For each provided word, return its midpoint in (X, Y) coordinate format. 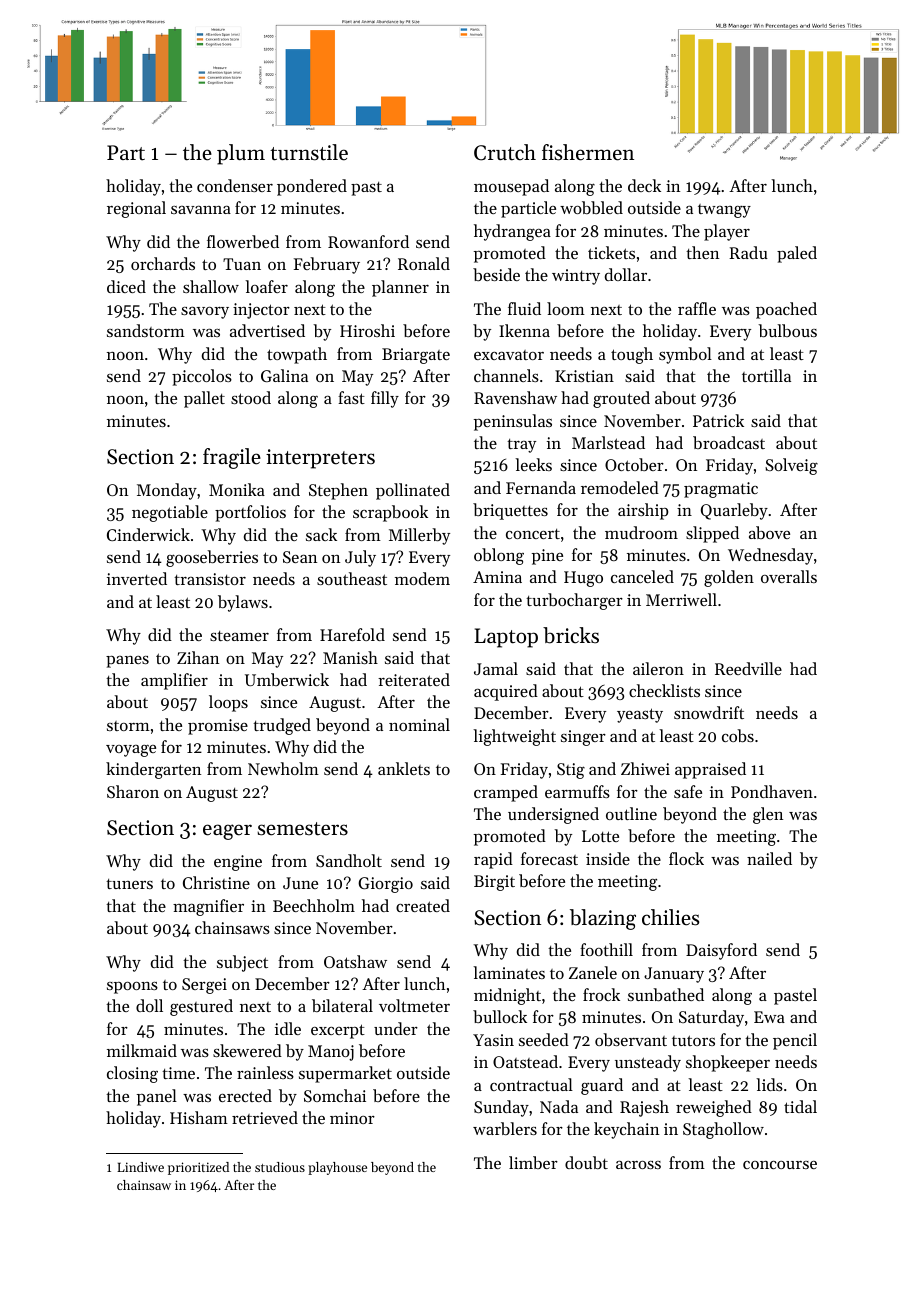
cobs (738, 735)
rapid (493, 860)
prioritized (198, 1168)
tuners (129, 884)
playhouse (337, 1168)
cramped (506, 793)
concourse (780, 1165)
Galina (284, 375)
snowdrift (709, 712)
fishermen (588, 152)
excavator (509, 355)
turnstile (309, 152)
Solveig (791, 466)
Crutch (505, 152)
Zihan (198, 657)
